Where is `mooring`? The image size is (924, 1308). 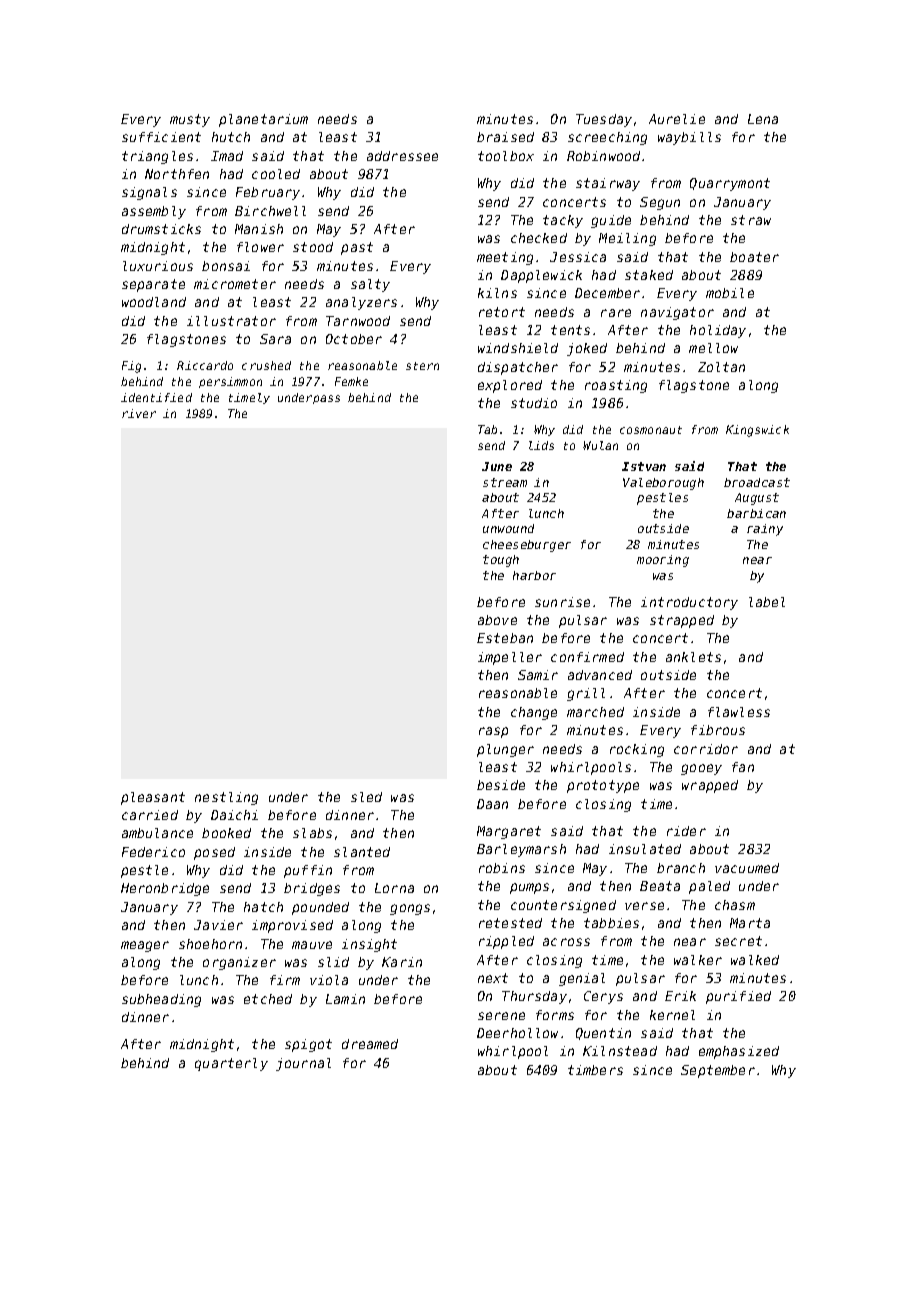
mooring is located at coordinates (663, 561).
